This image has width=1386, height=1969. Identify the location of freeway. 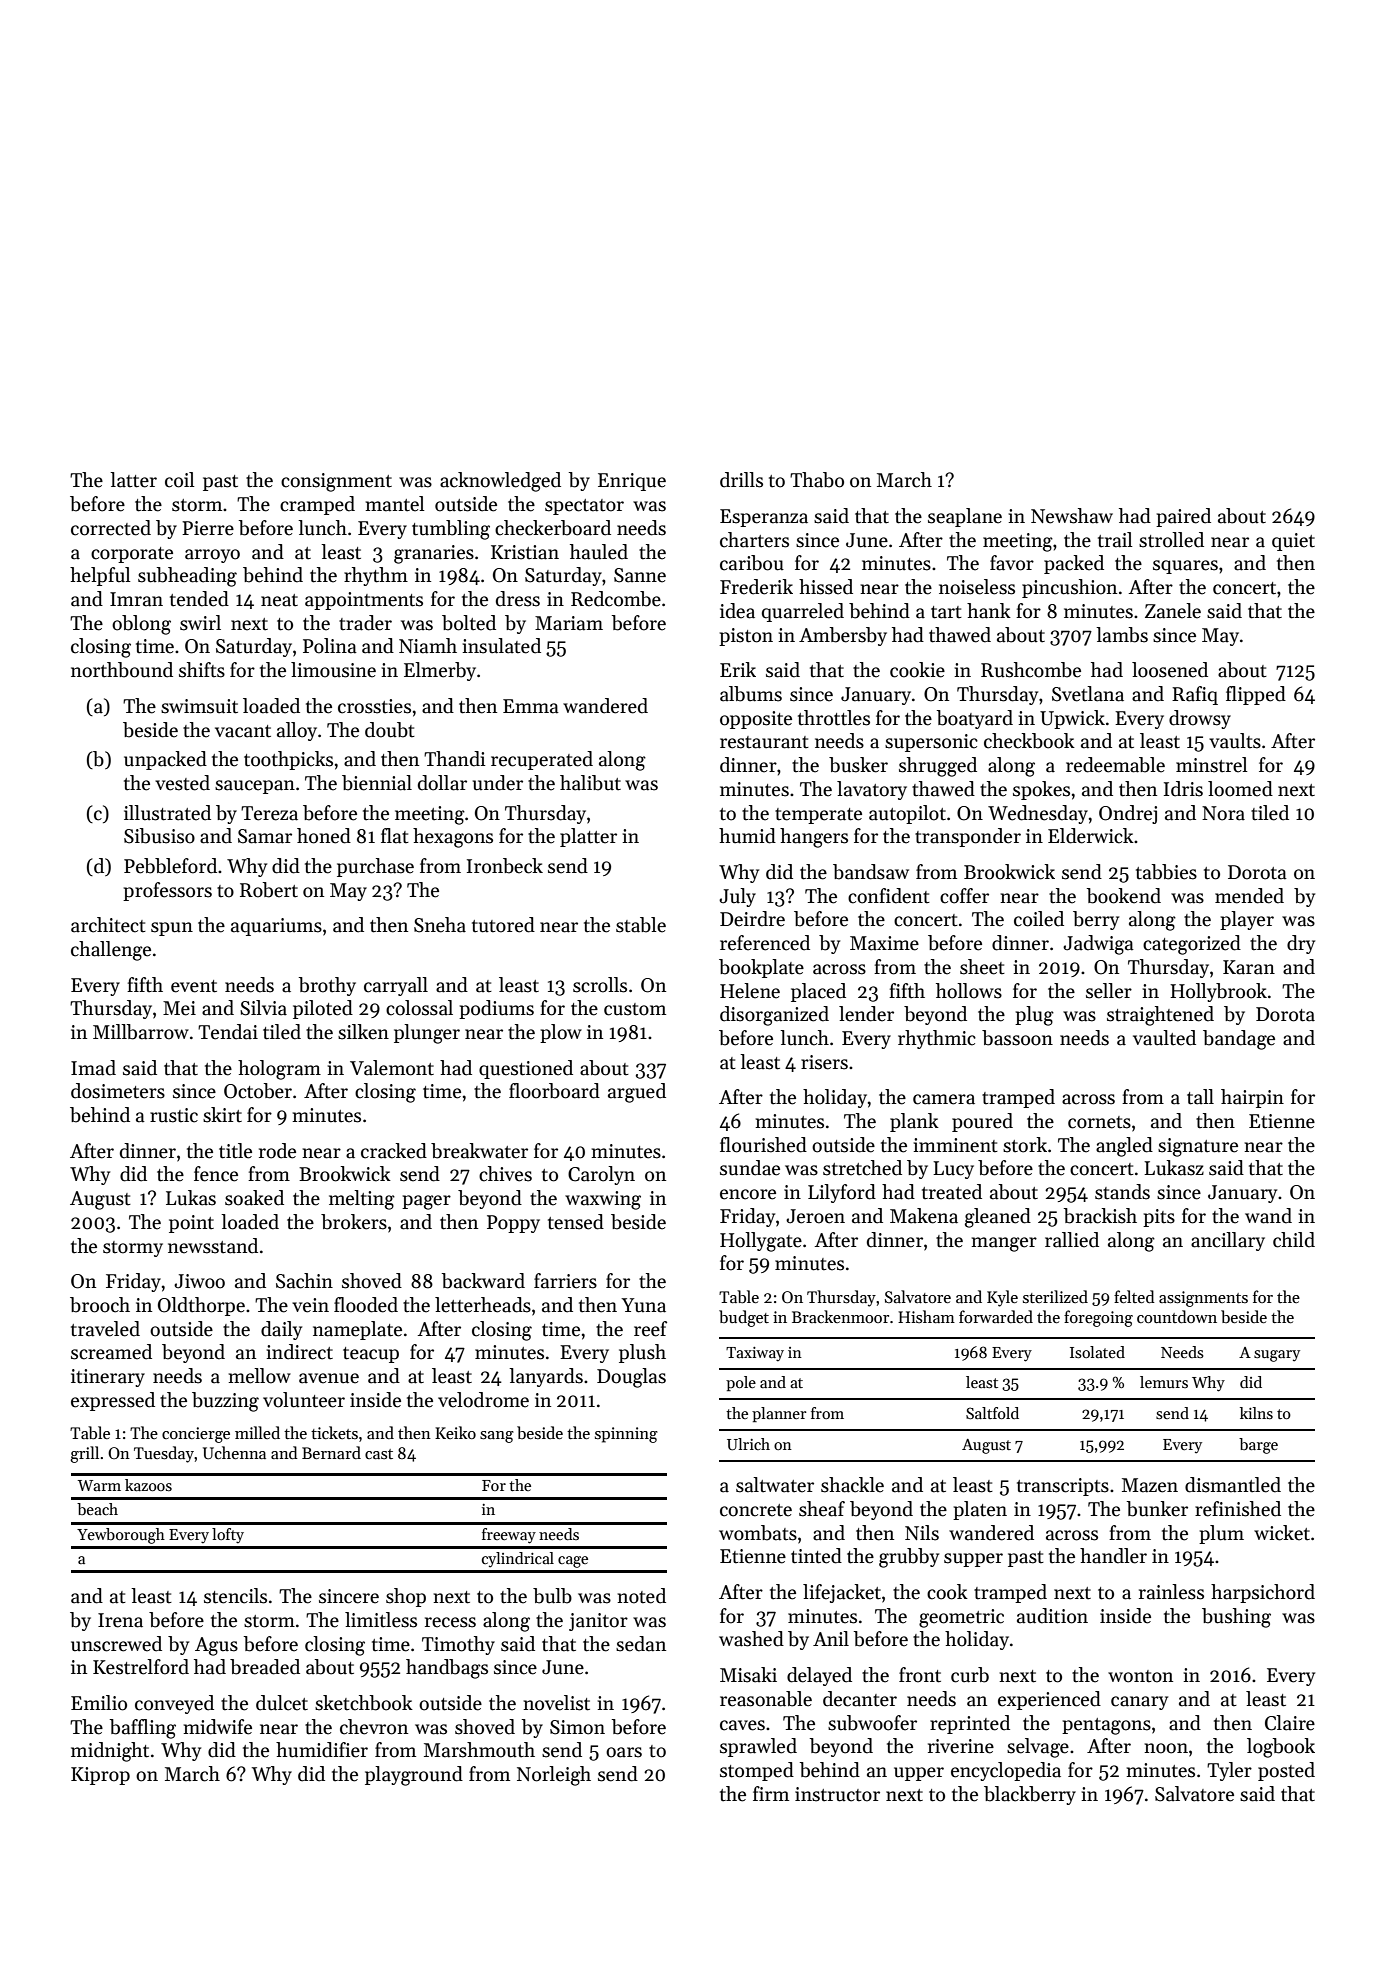
(509, 1536).
